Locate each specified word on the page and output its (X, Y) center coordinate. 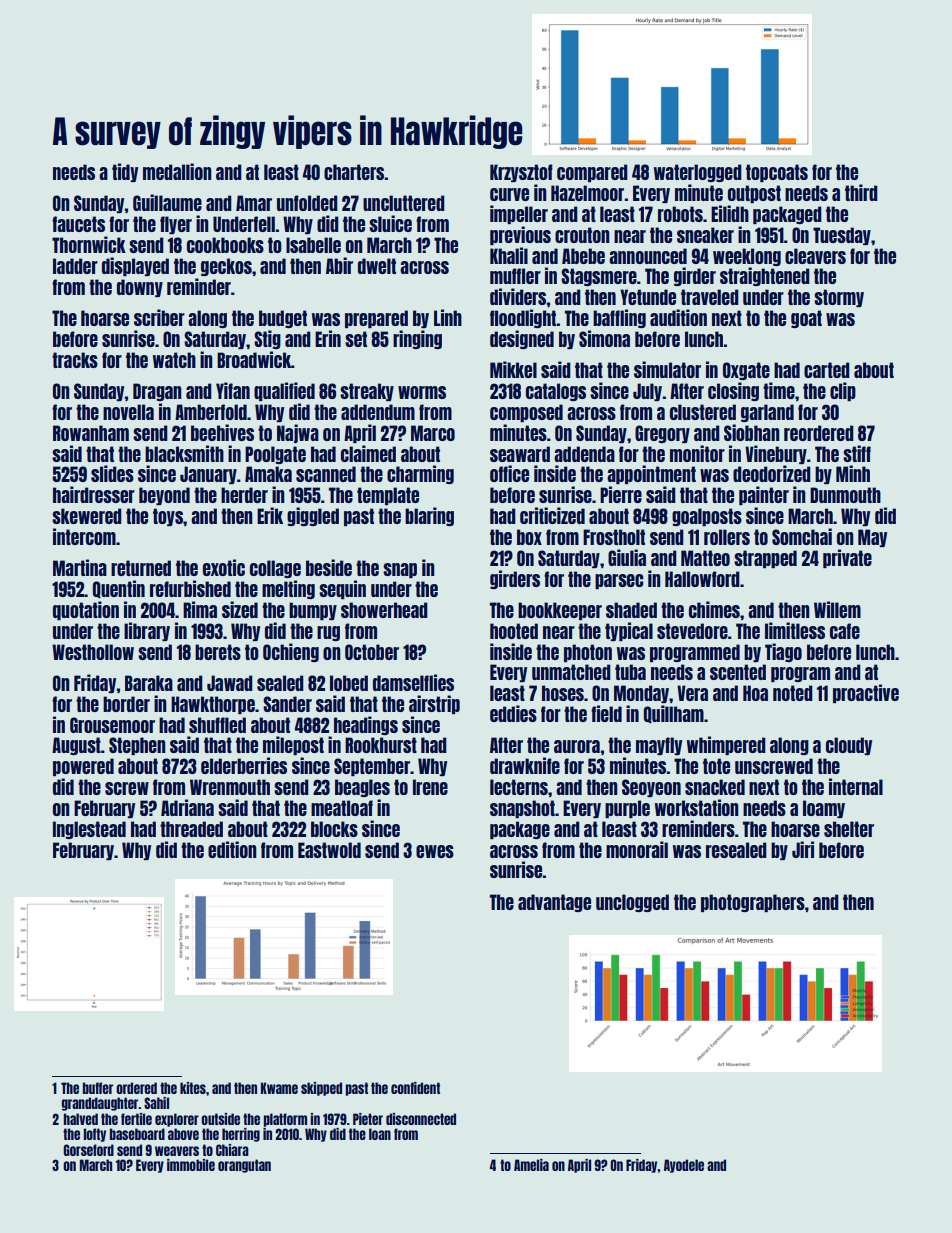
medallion (177, 171)
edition (232, 849)
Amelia (531, 1165)
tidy (125, 172)
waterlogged (698, 173)
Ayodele (684, 1166)
